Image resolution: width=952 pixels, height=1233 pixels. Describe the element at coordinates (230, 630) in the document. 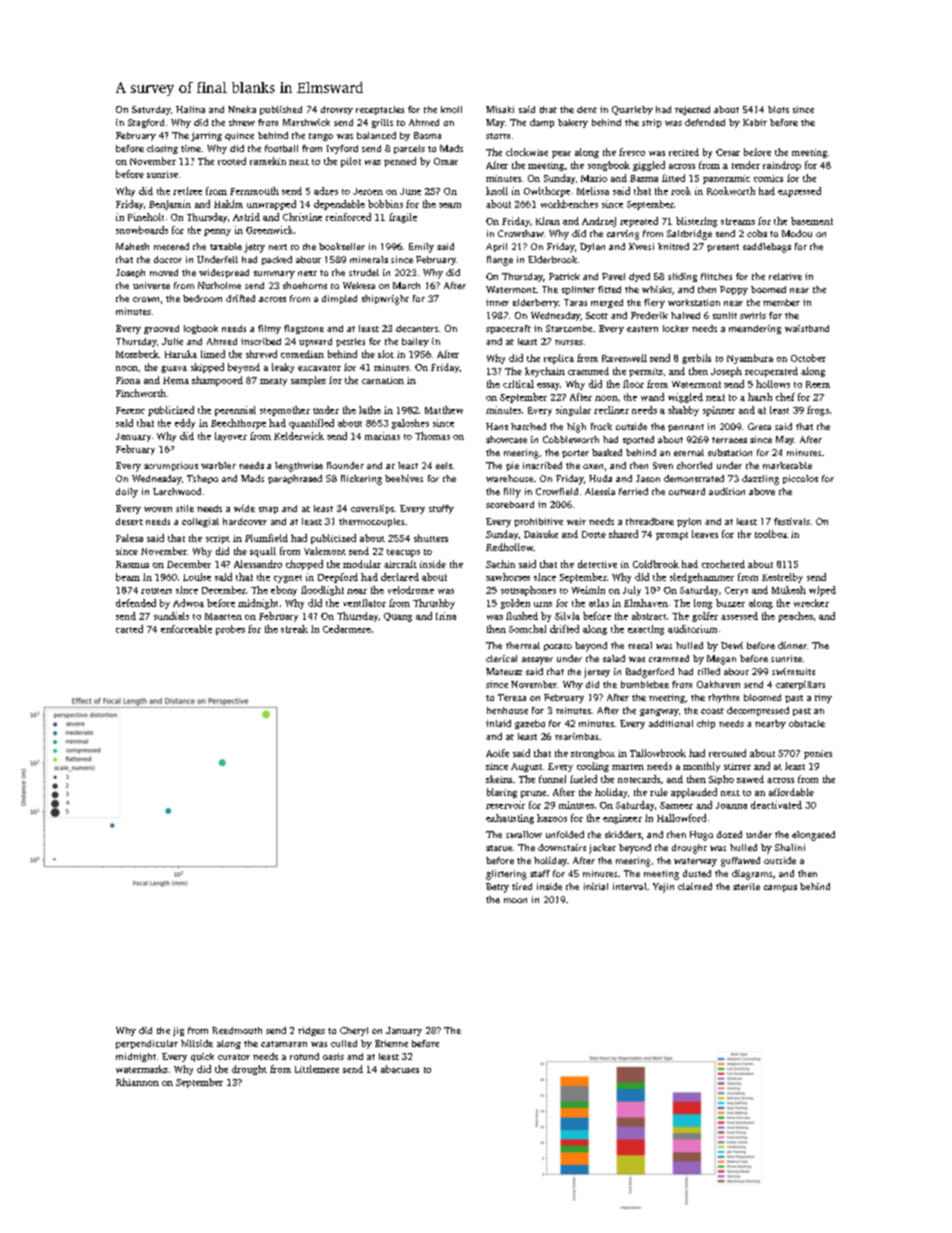

I see `probes` at that location.
